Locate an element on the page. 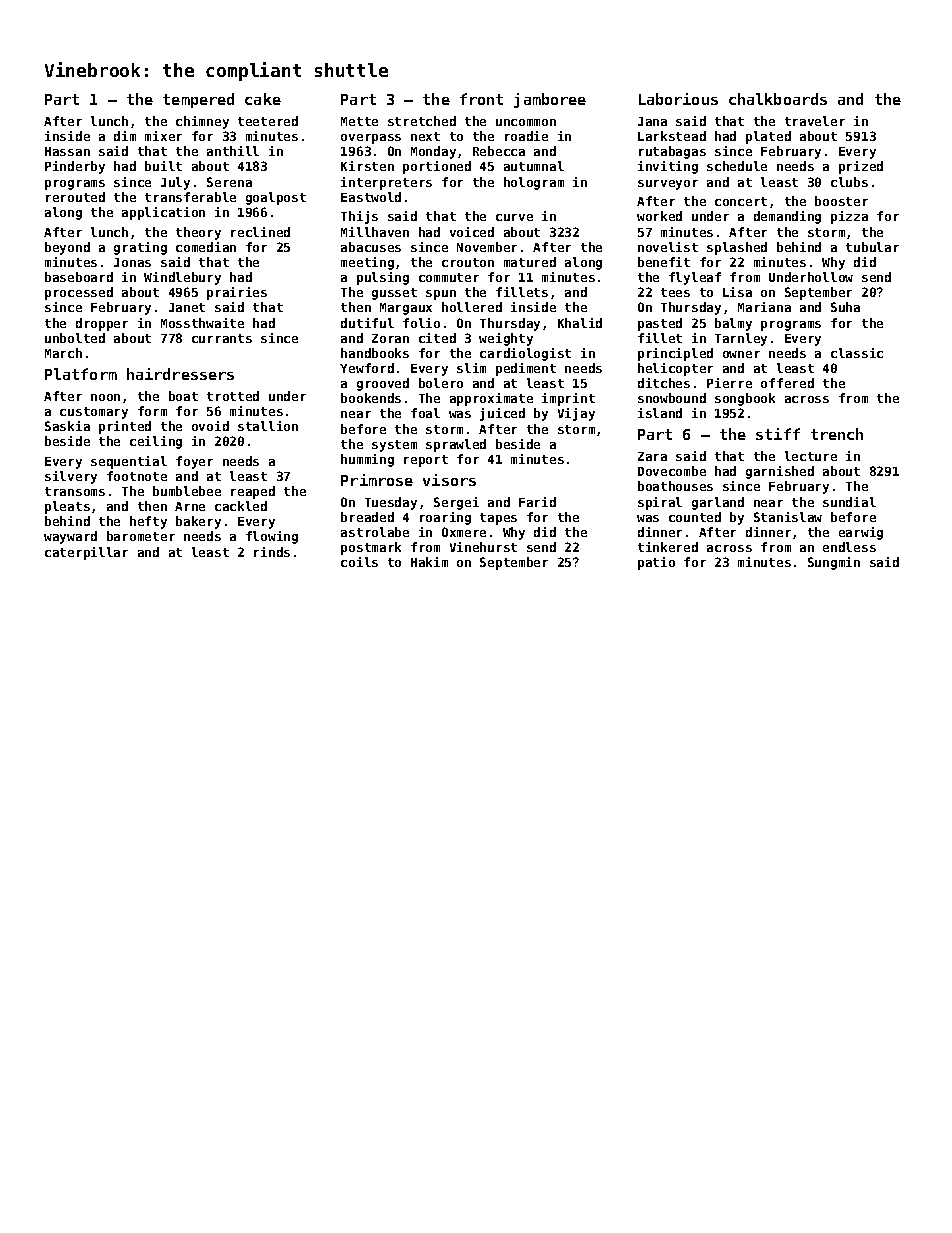  Suha is located at coordinates (845, 307).
